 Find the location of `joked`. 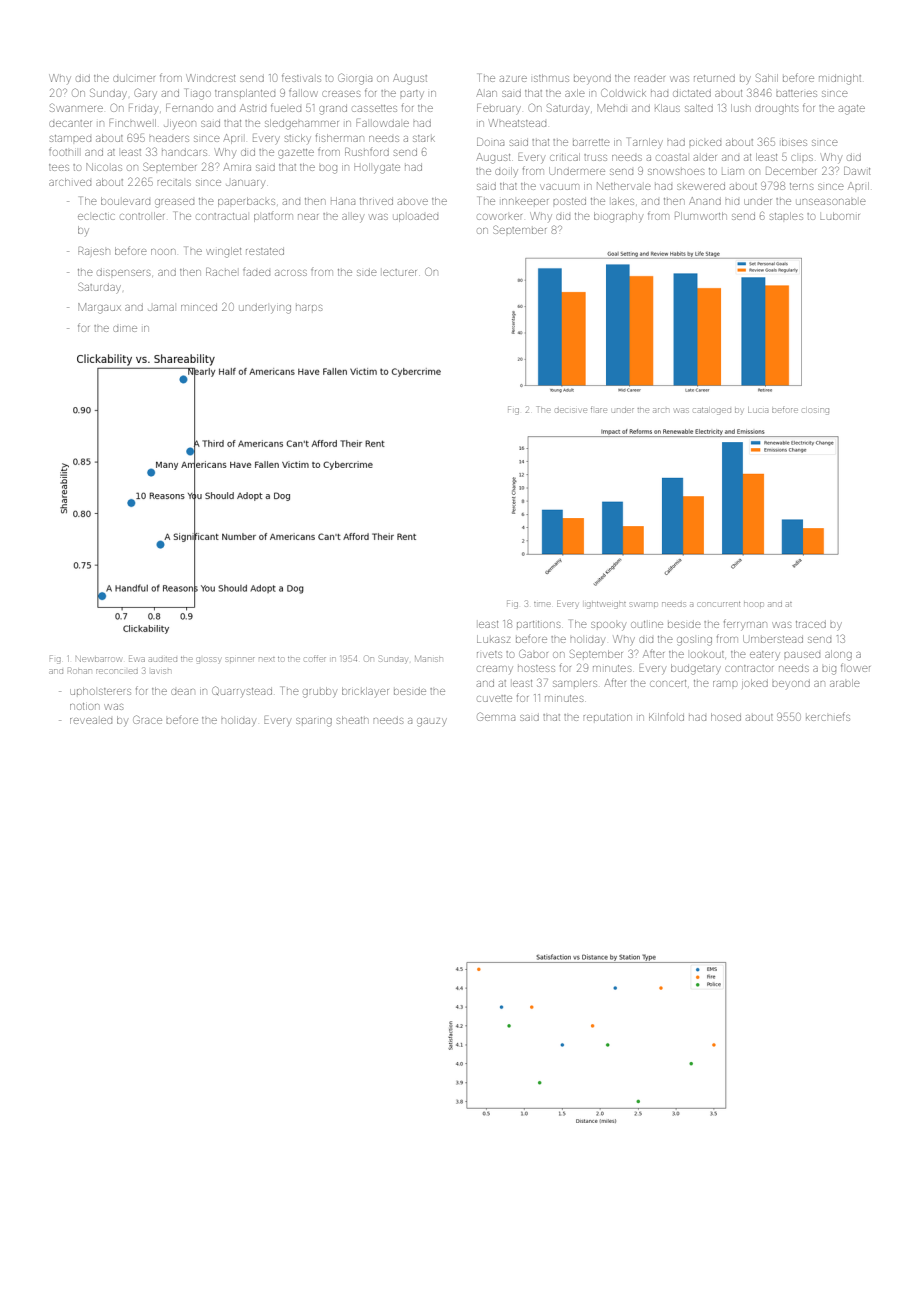

joked is located at coordinates (755, 684).
